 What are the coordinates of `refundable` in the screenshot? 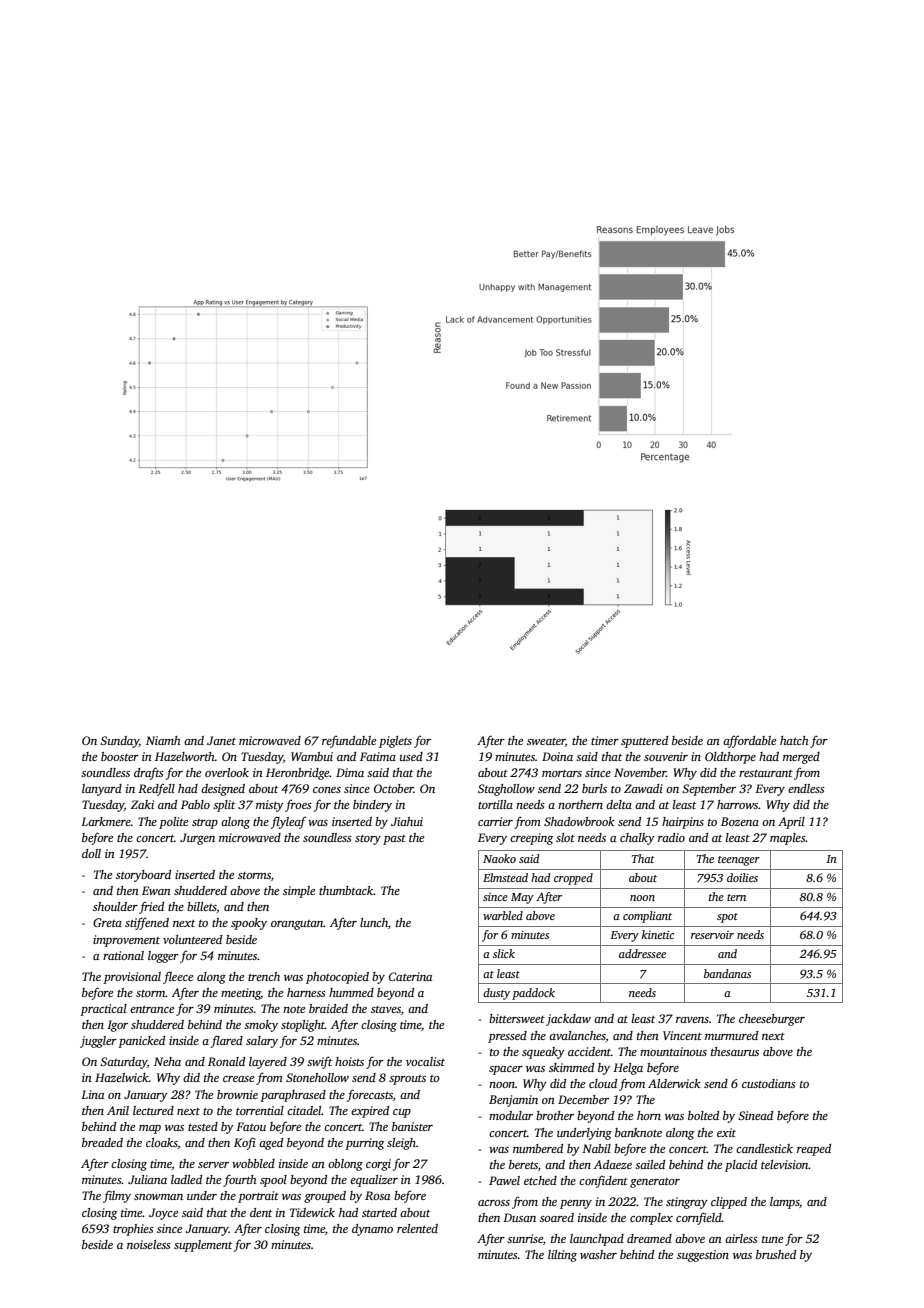 It's located at (349, 742).
